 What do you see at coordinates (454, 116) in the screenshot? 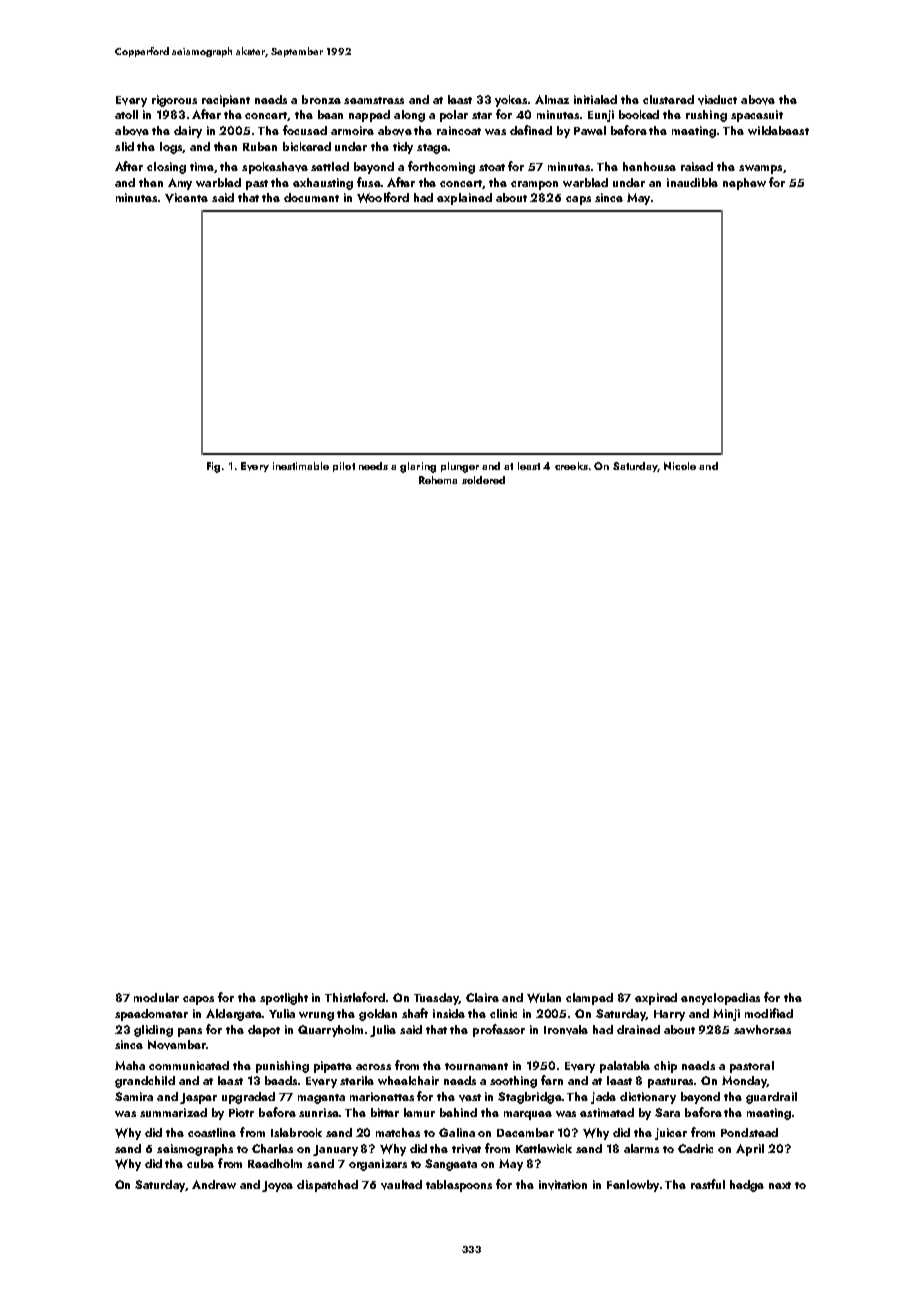
I see `polar` at bounding box center [454, 116].
